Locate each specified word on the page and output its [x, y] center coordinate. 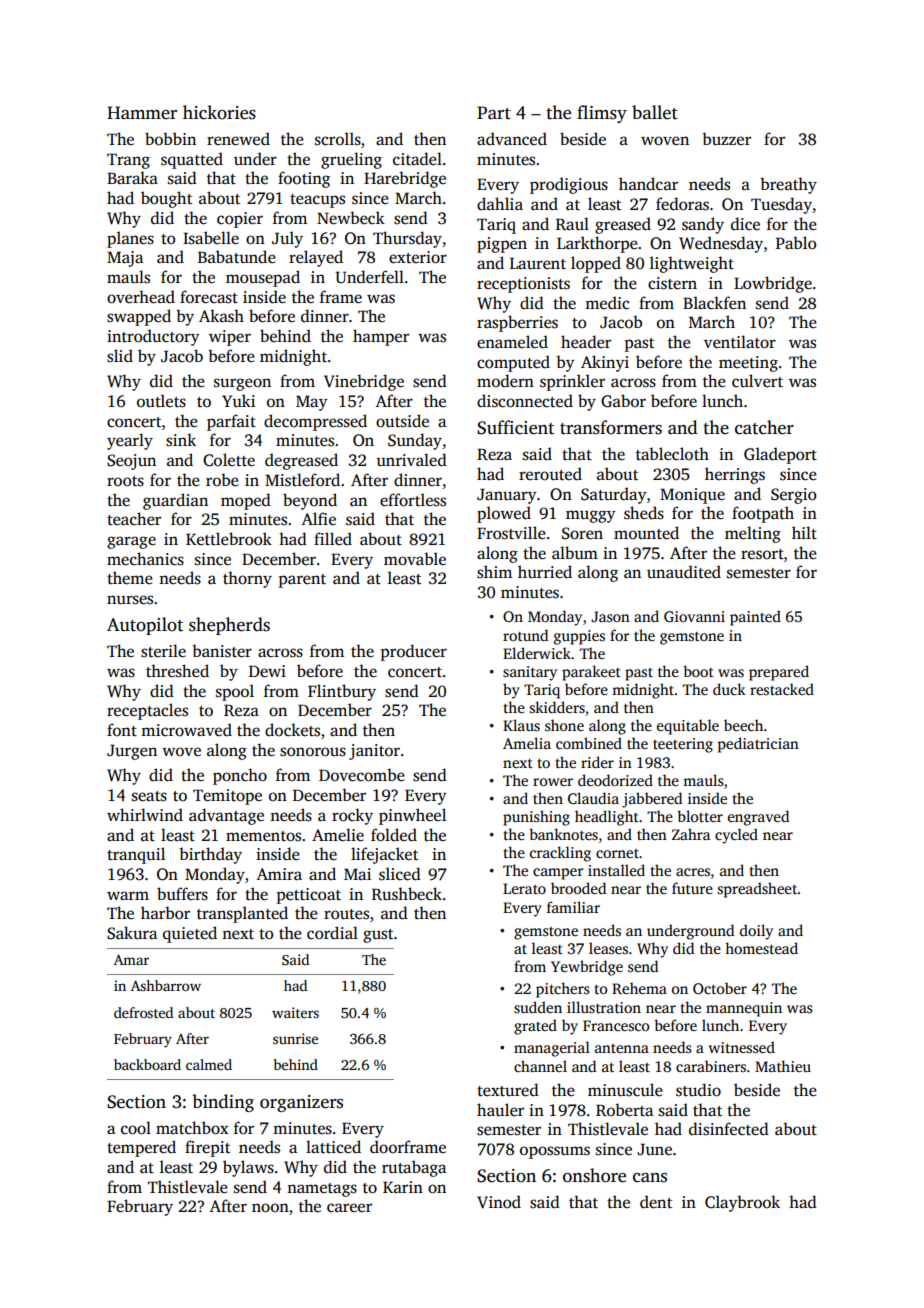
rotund [525, 635]
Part [494, 112]
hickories [219, 112]
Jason [610, 616]
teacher [134, 519]
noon [270, 1208]
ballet [655, 112]
